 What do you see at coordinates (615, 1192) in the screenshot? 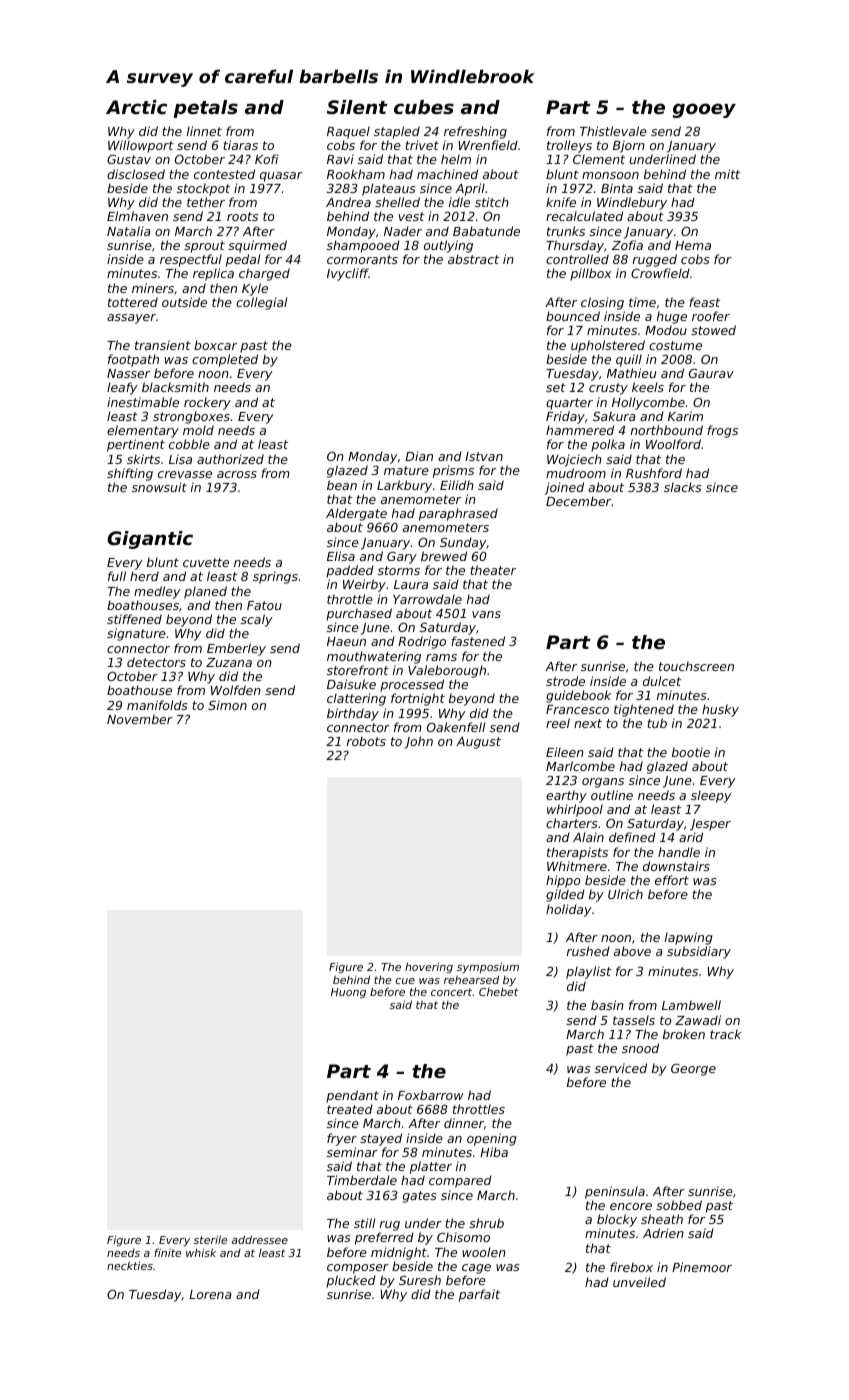
I see `peninsula` at bounding box center [615, 1192].
